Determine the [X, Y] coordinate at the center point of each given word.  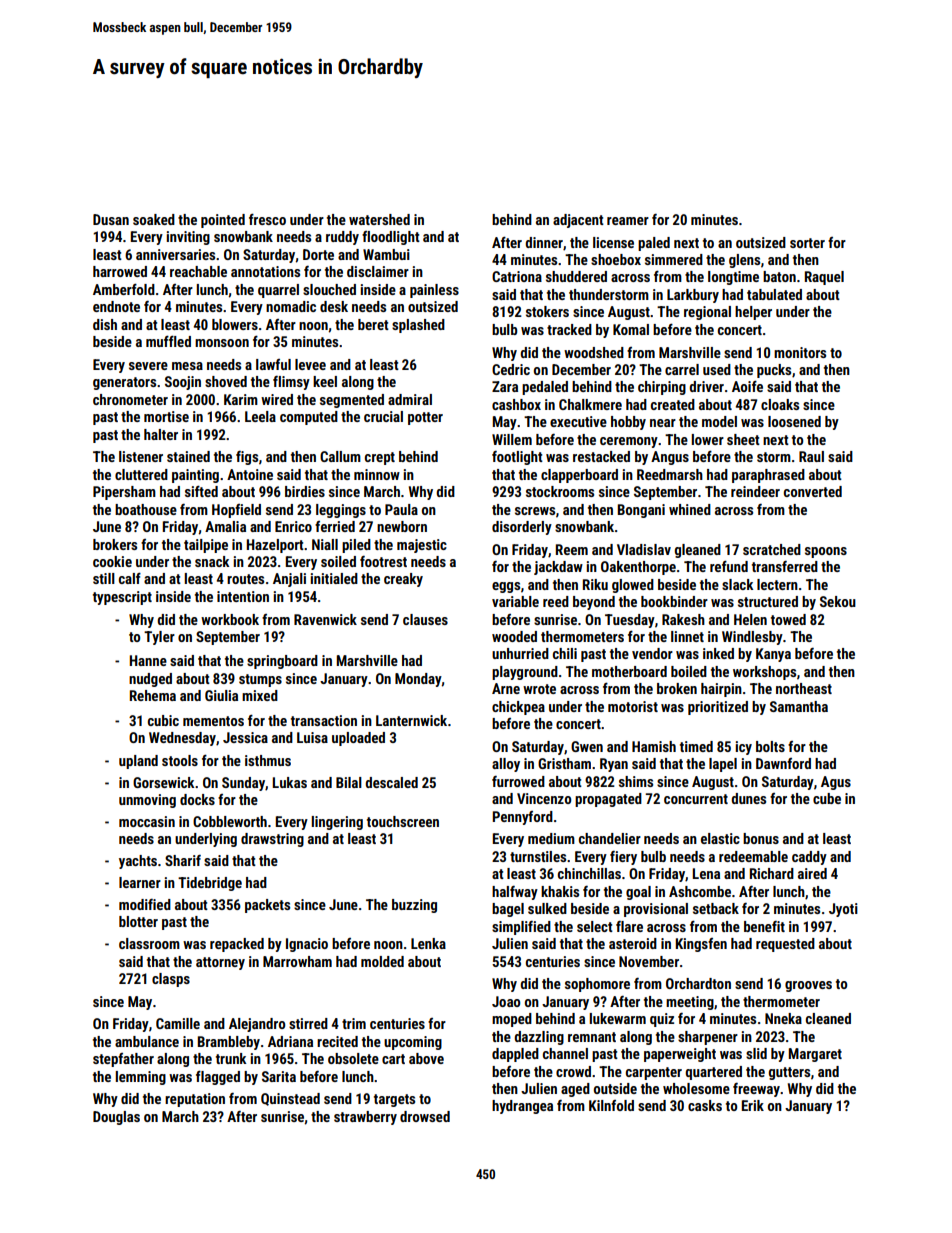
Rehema [153, 695]
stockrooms [560, 491]
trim [354, 1023]
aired [812, 873]
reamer [628, 221]
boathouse [146, 509]
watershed [379, 219]
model [719, 421]
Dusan [111, 219]
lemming [141, 1078]
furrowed [518, 781]
